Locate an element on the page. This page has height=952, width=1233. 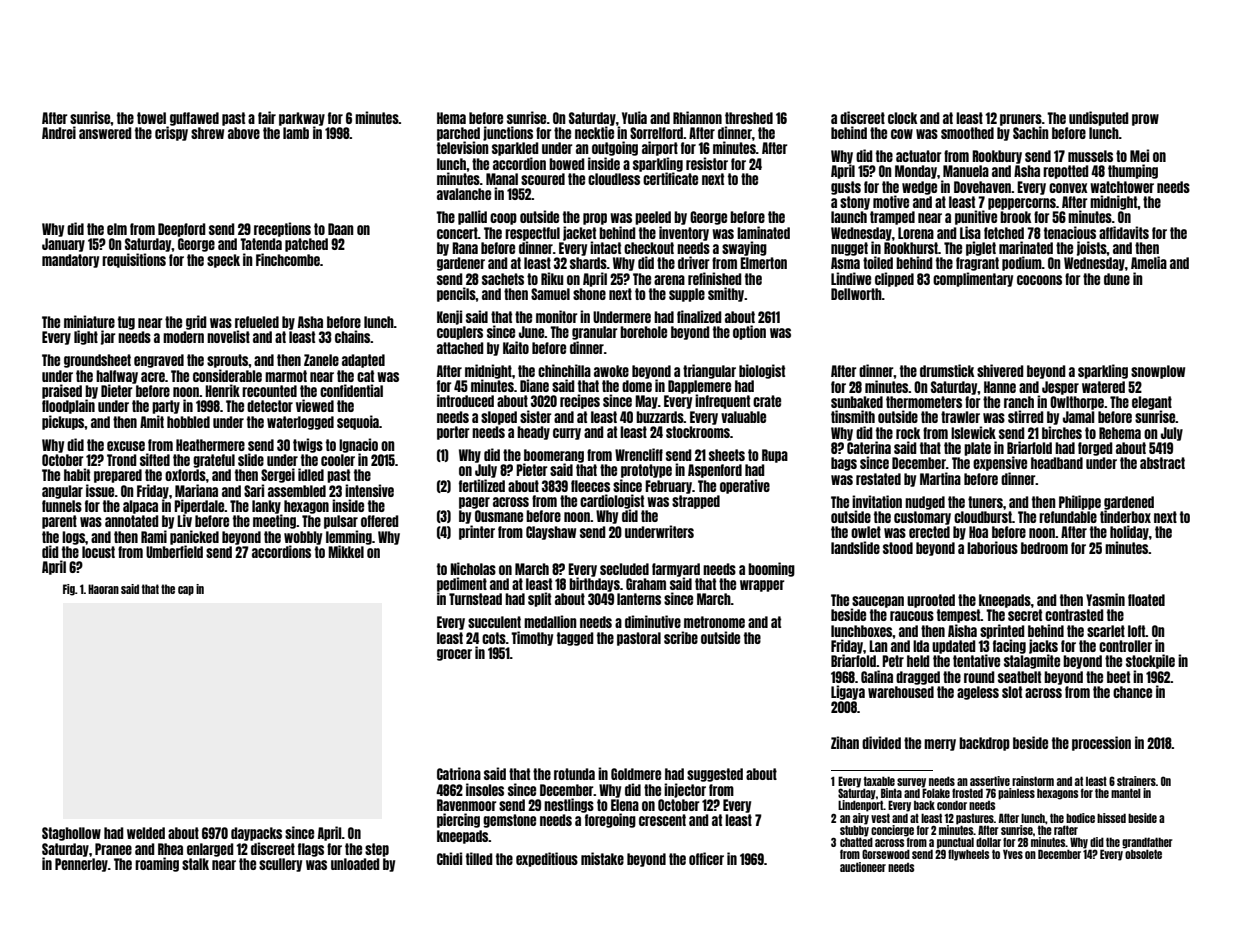
Fig is located at coordinates (69, 590).
